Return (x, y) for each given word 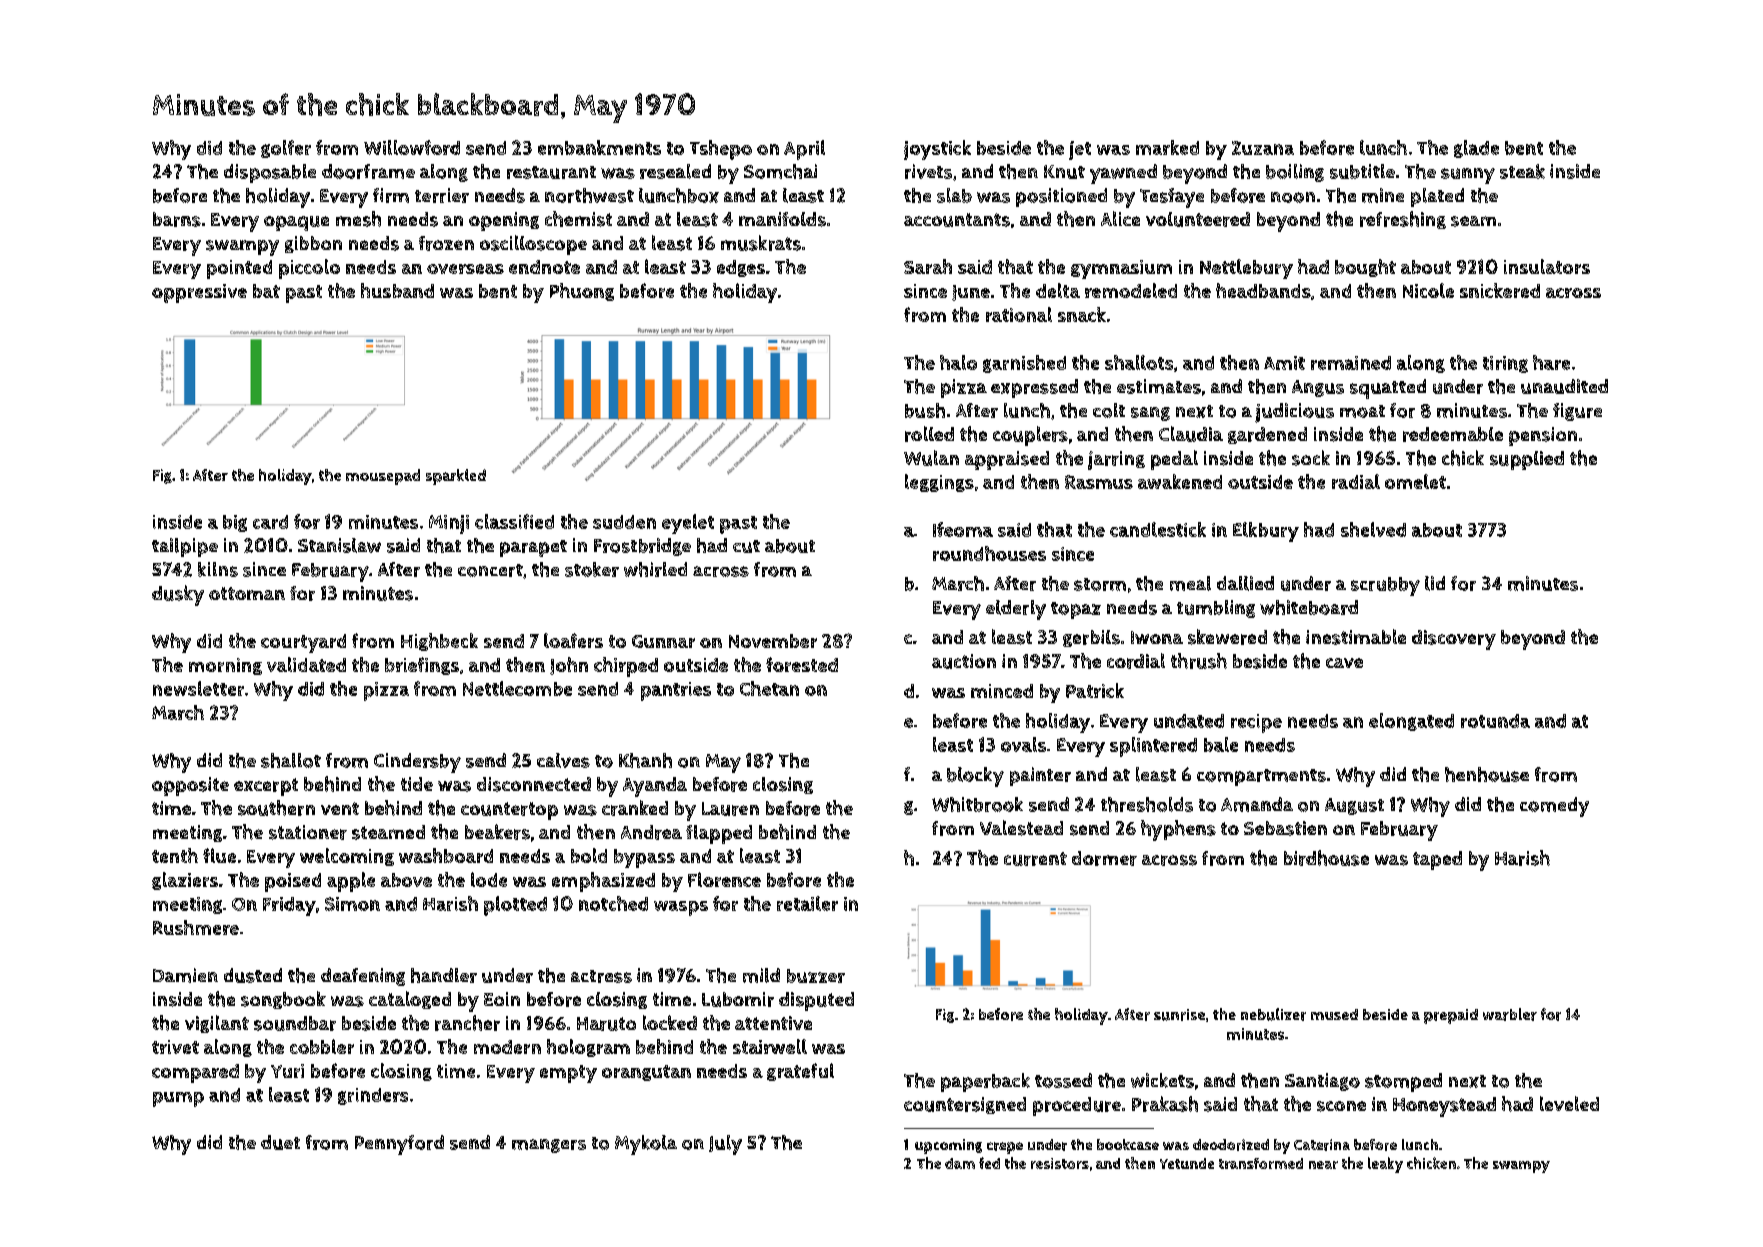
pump (178, 1099)
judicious (1294, 413)
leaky (1385, 1165)
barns (177, 219)
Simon (352, 904)
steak (1522, 171)
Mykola (646, 1145)
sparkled (456, 477)
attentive (773, 1023)
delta (1058, 290)
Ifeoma (963, 529)
